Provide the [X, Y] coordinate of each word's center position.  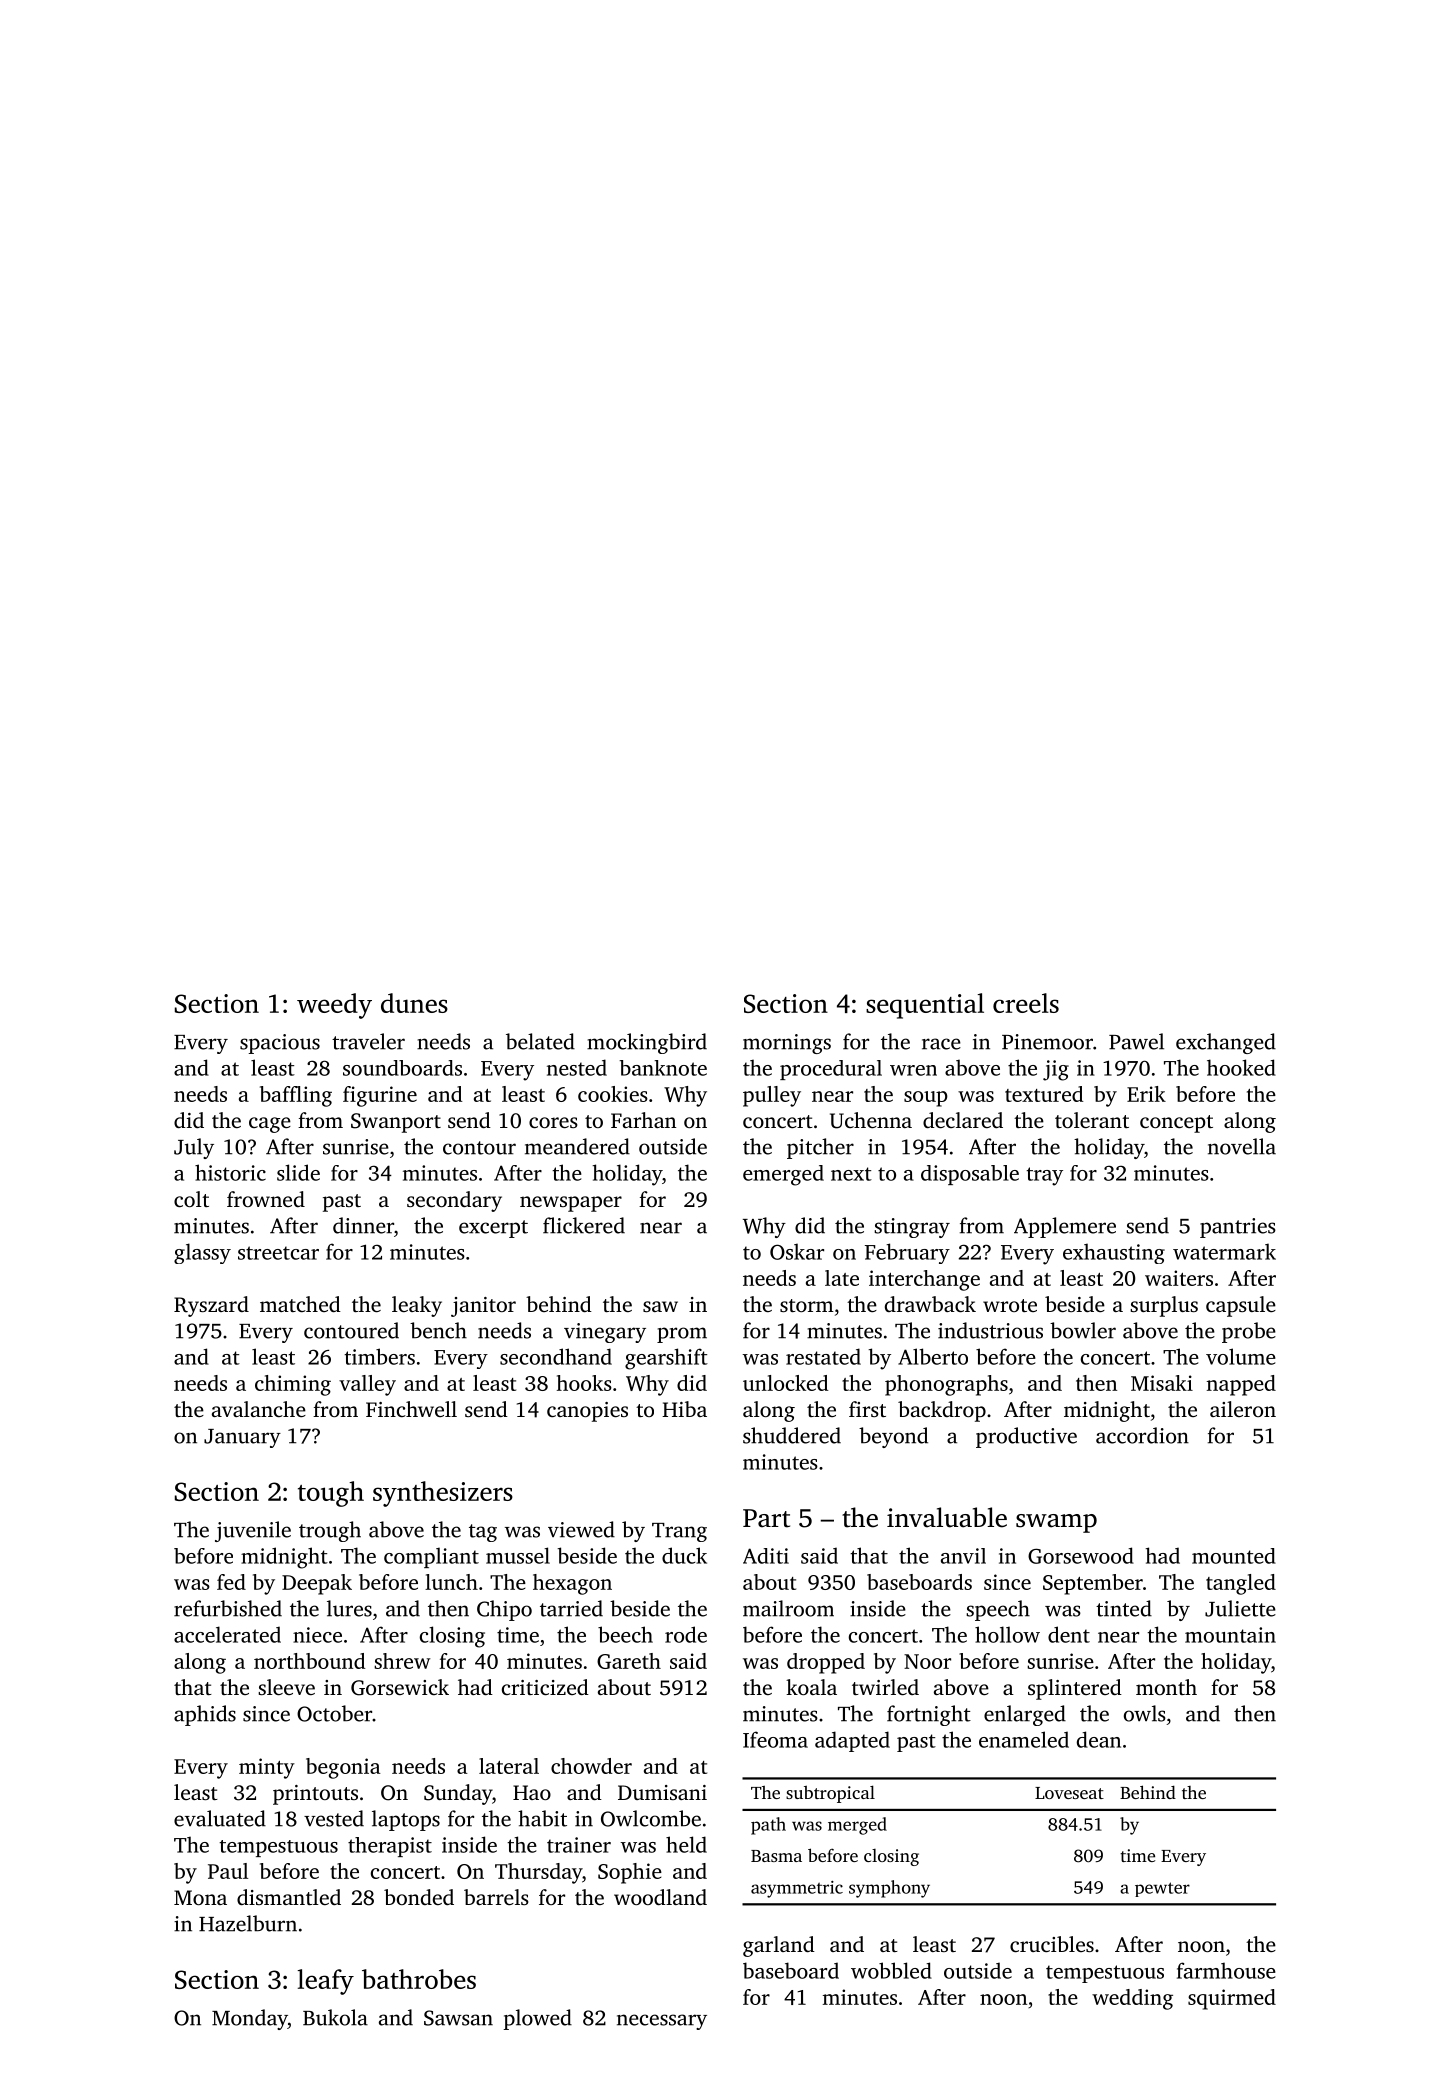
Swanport [396, 1123]
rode [686, 1634]
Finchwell [411, 1409]
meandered [577, 1146]
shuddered [792, 1435]
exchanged [1226, 1043]
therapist [390, 1847]
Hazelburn [248, 1923]
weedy [334, 1006]
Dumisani [662, 1792]
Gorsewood [1081, 1555]
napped [1241, 1385]
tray [1044, 1176]
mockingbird [647, 1043]
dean [1099, 1739]
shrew [402, 1661]
